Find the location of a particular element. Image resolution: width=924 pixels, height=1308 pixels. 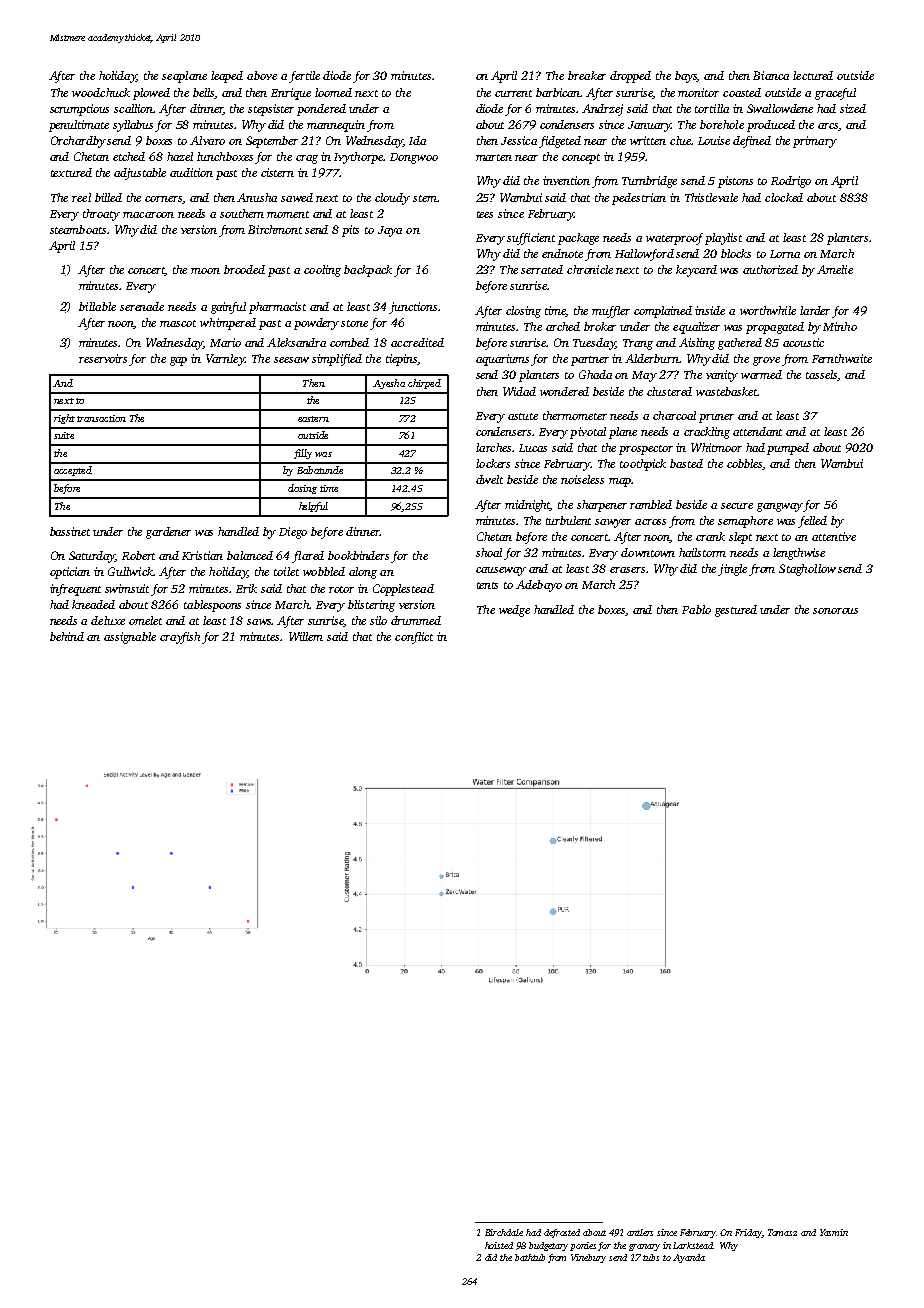

package is located at coordinates (578, 239).
